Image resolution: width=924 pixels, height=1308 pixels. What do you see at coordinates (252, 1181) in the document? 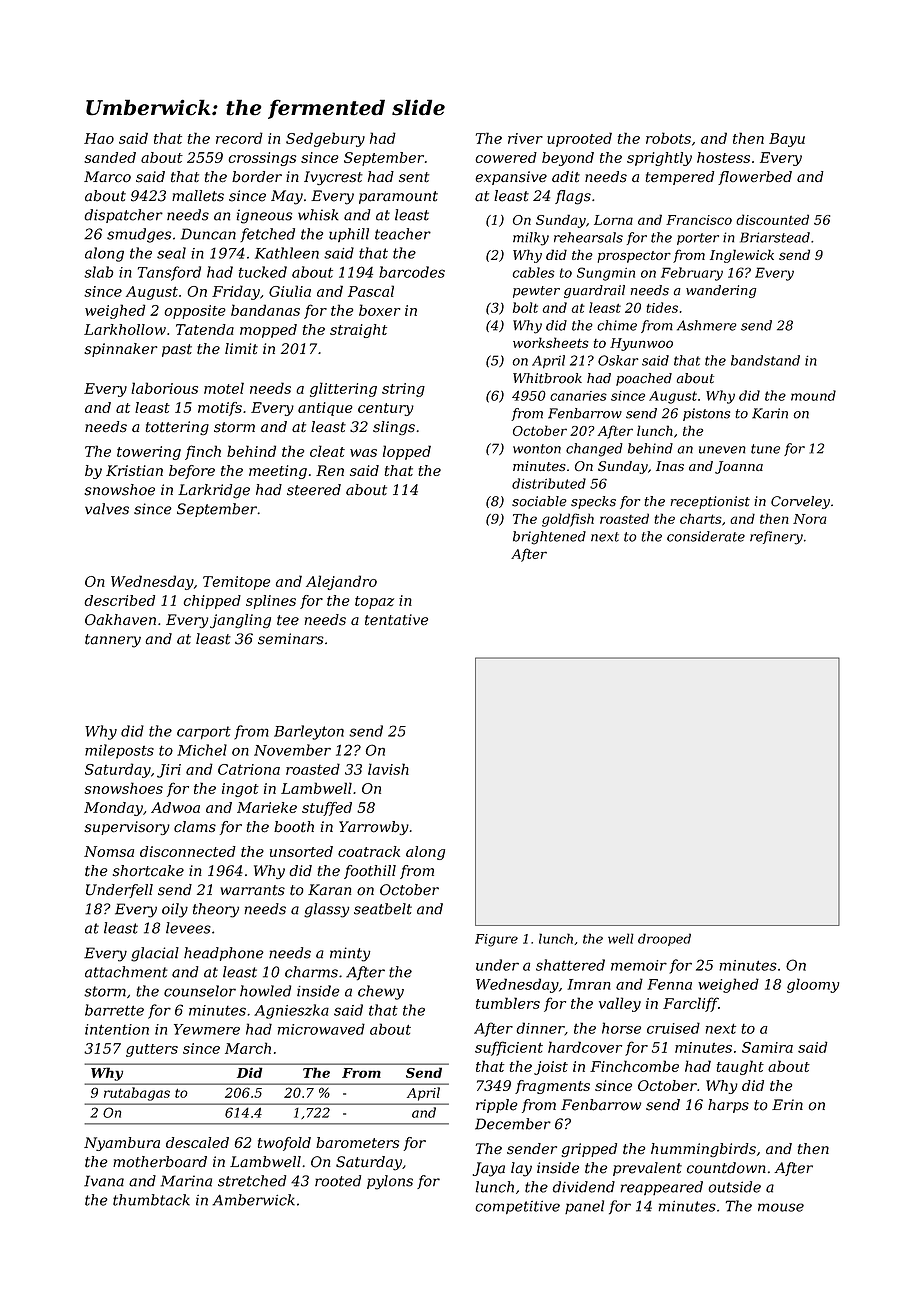
I see `stretched` at bounding box center [252, 1181].
